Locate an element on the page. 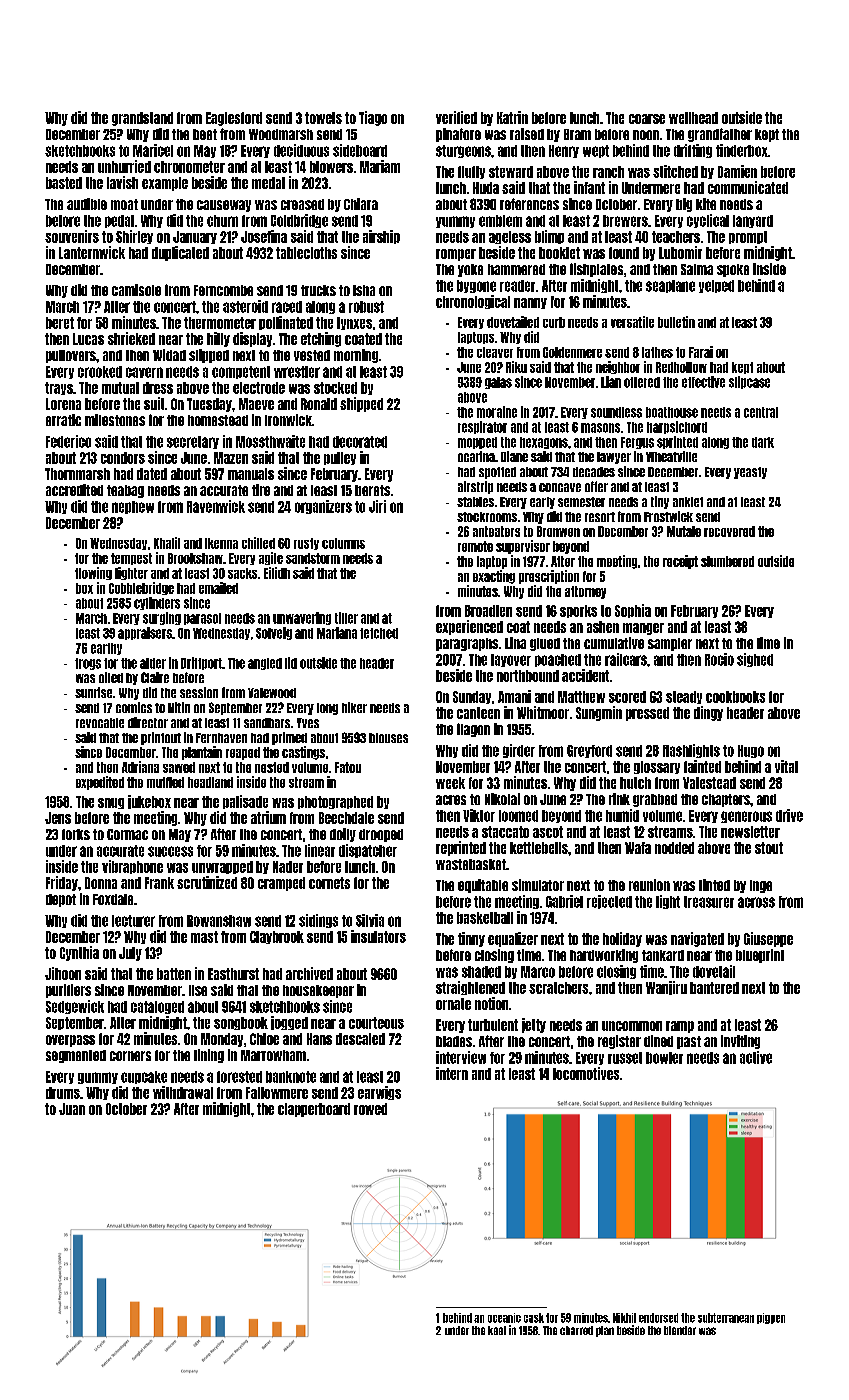  paragraphs is located at coordinates (467, 644).
